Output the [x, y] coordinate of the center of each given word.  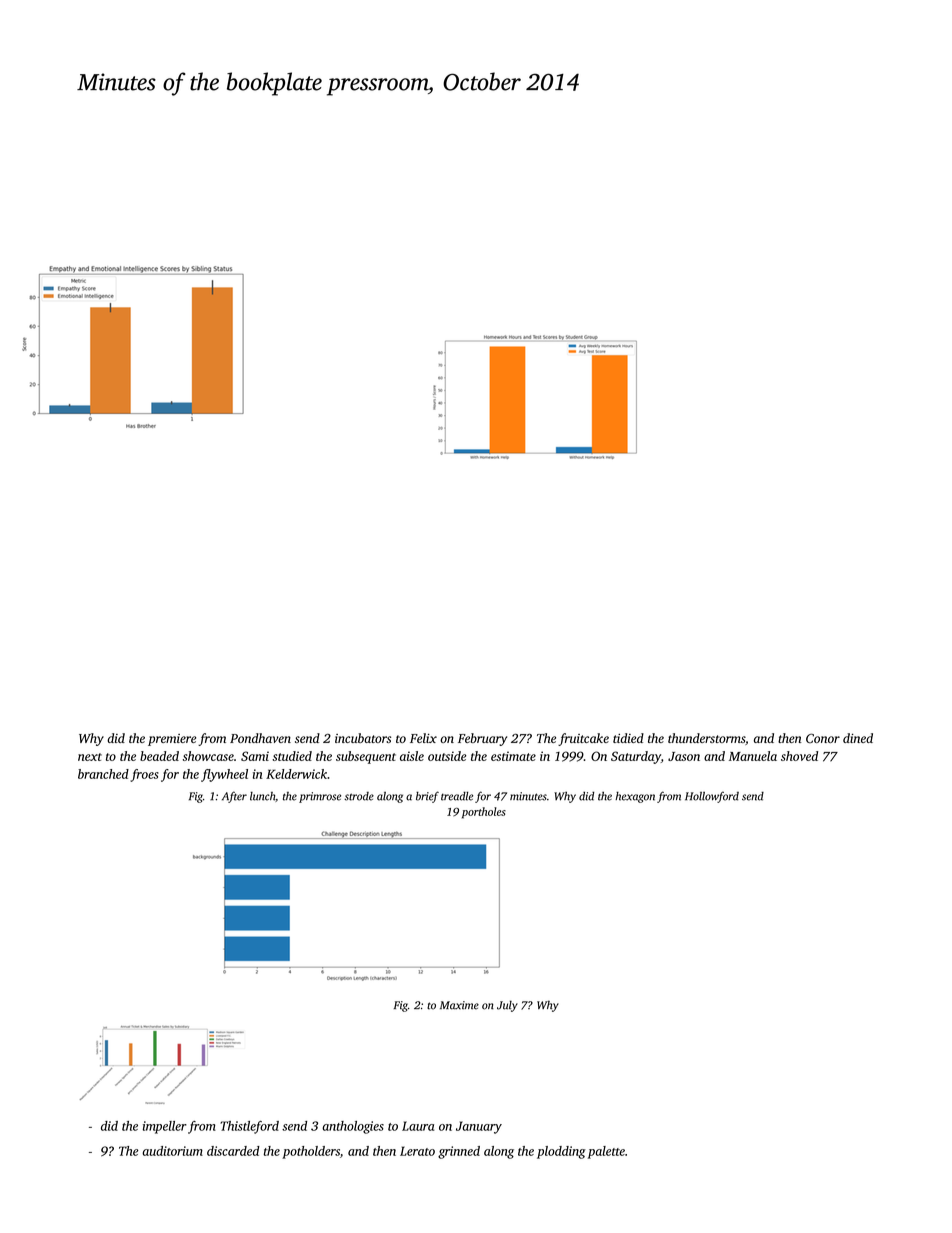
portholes [484, 813]
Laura [418, 1126]
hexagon [635, 797]
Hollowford [712, 797]
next [90, 757]
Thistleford [249, 1127]
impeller [165, 1127]
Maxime [459, 1005]
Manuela [753, 756]
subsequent [366, 757]
